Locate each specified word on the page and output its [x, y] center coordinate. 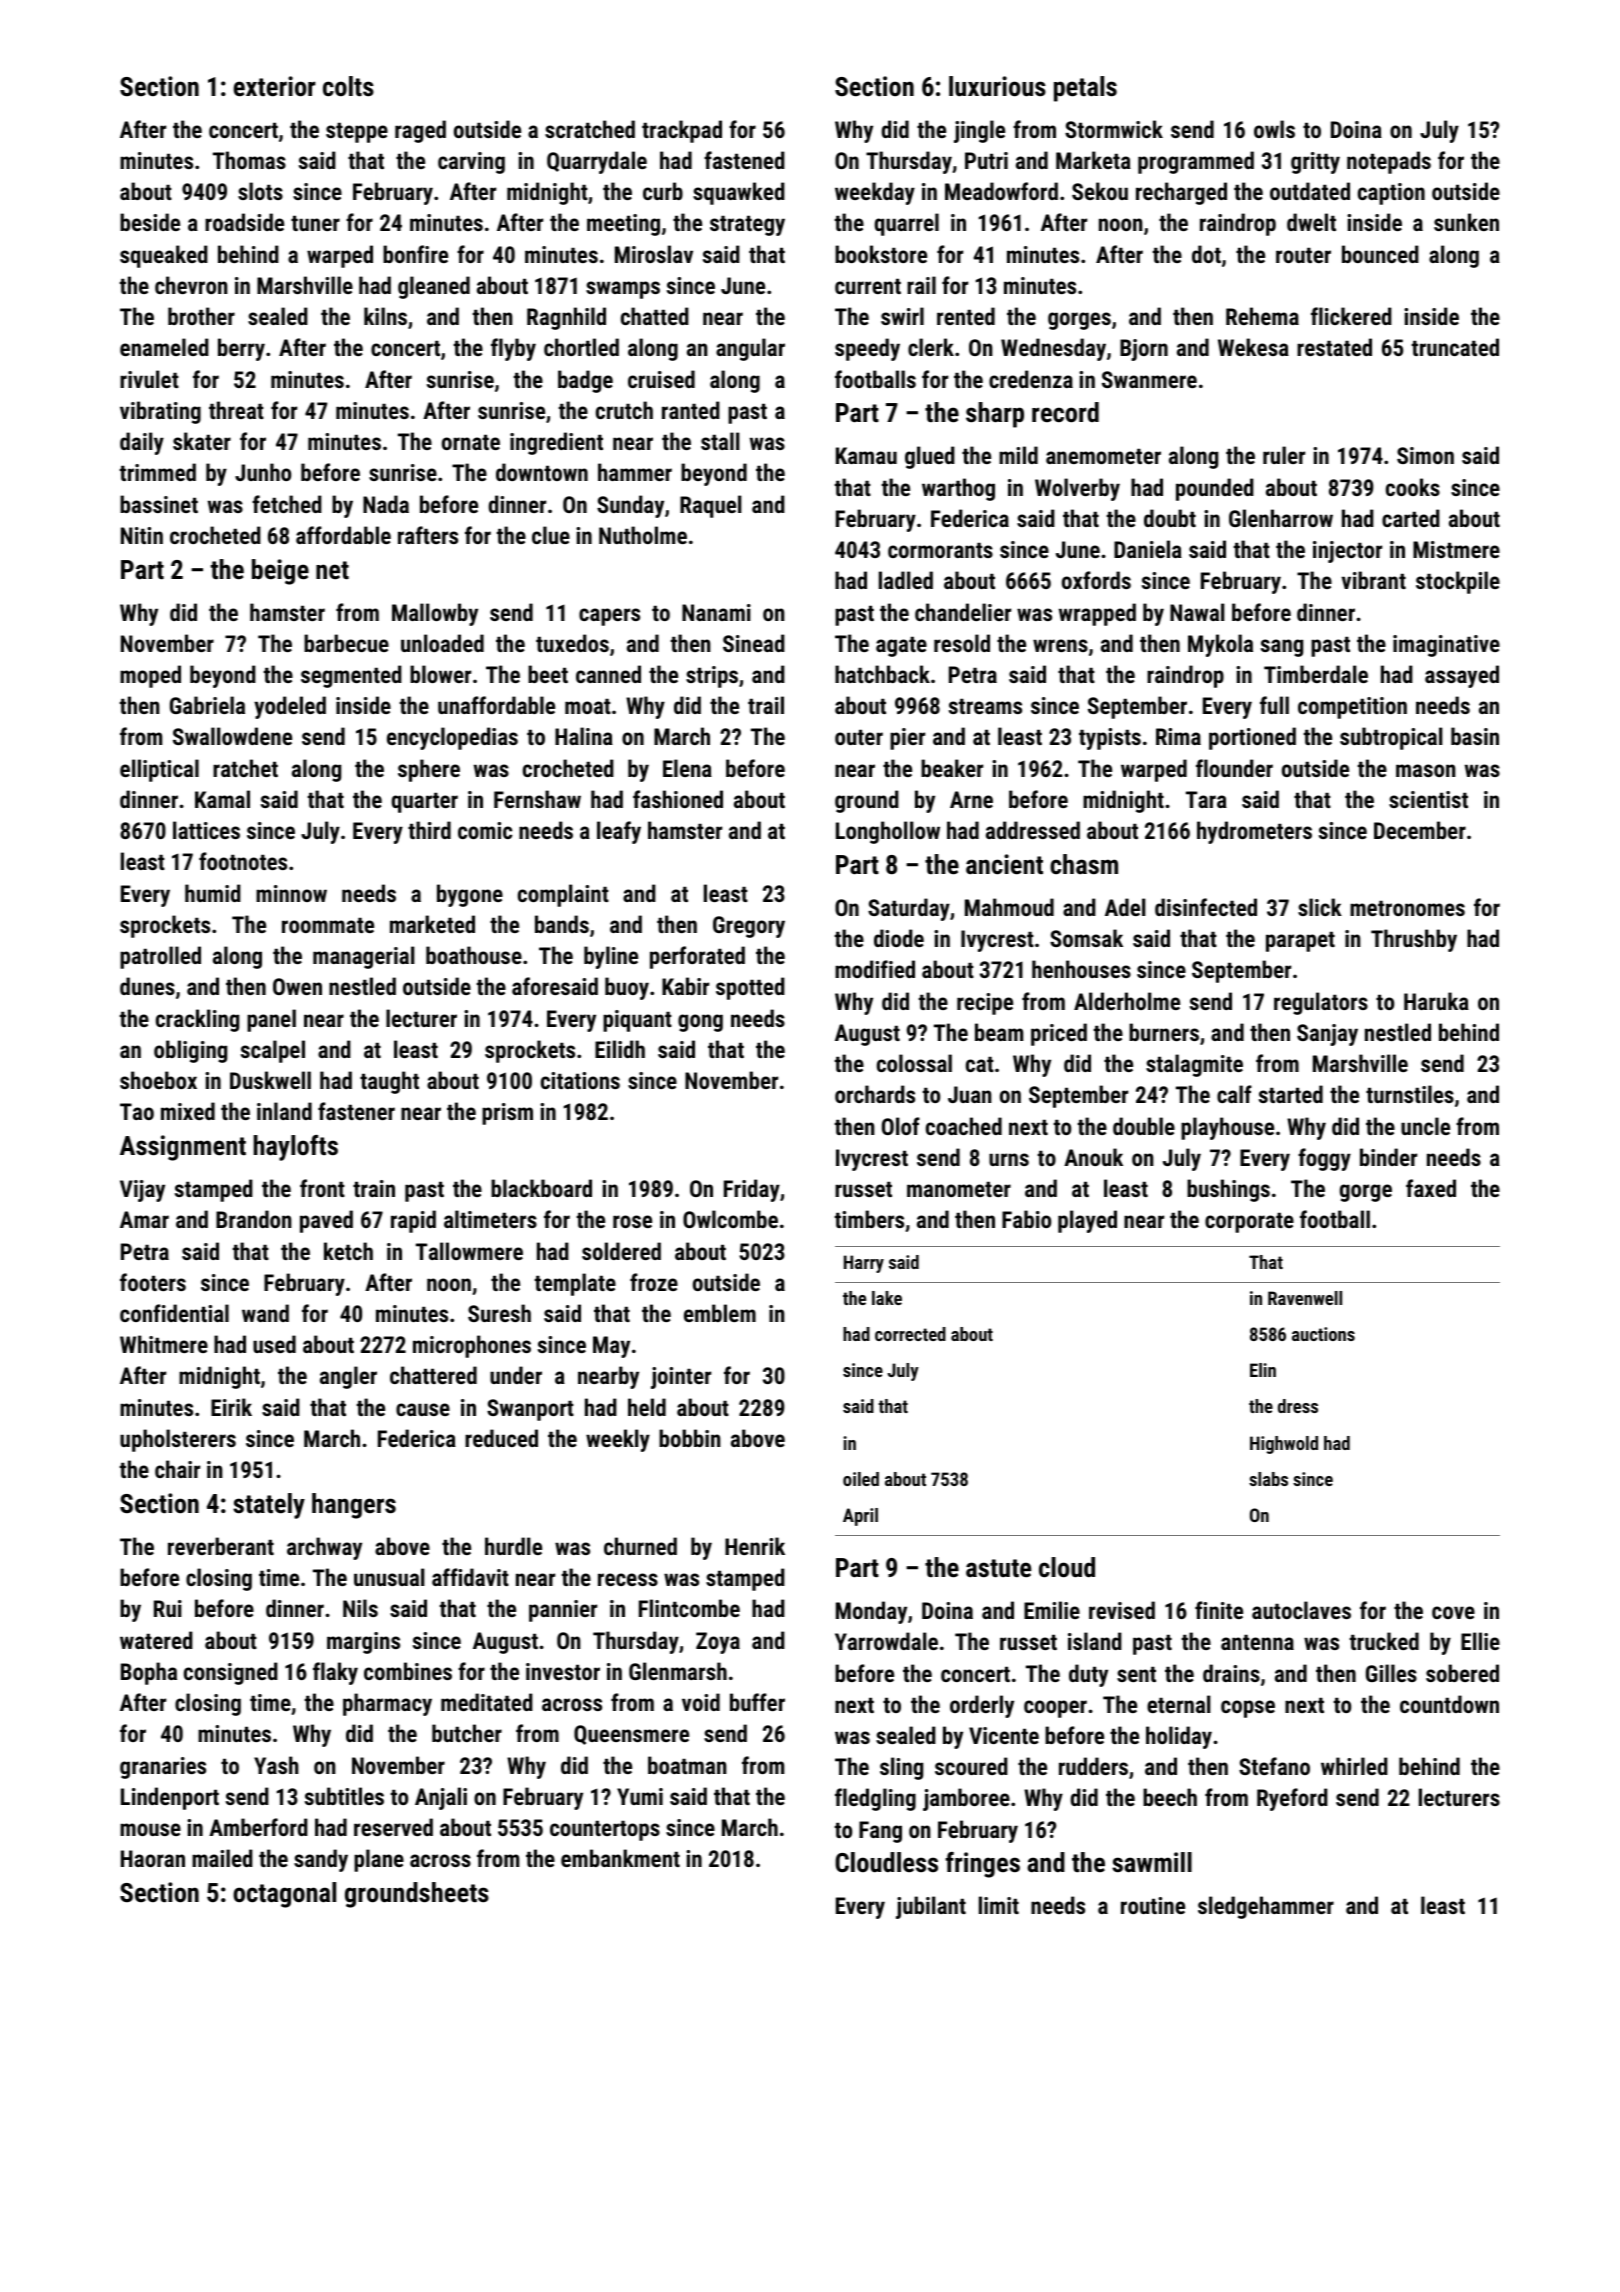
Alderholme [1127, 1001]
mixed [188, 1111]
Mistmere [1456, 549]
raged [420, 131]
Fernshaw [537, 799]
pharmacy [387, 1704]
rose [632, 1221]
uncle [1425, 1126]
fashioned [678, 799]
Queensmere [631, 1735]
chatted [655, 316]
